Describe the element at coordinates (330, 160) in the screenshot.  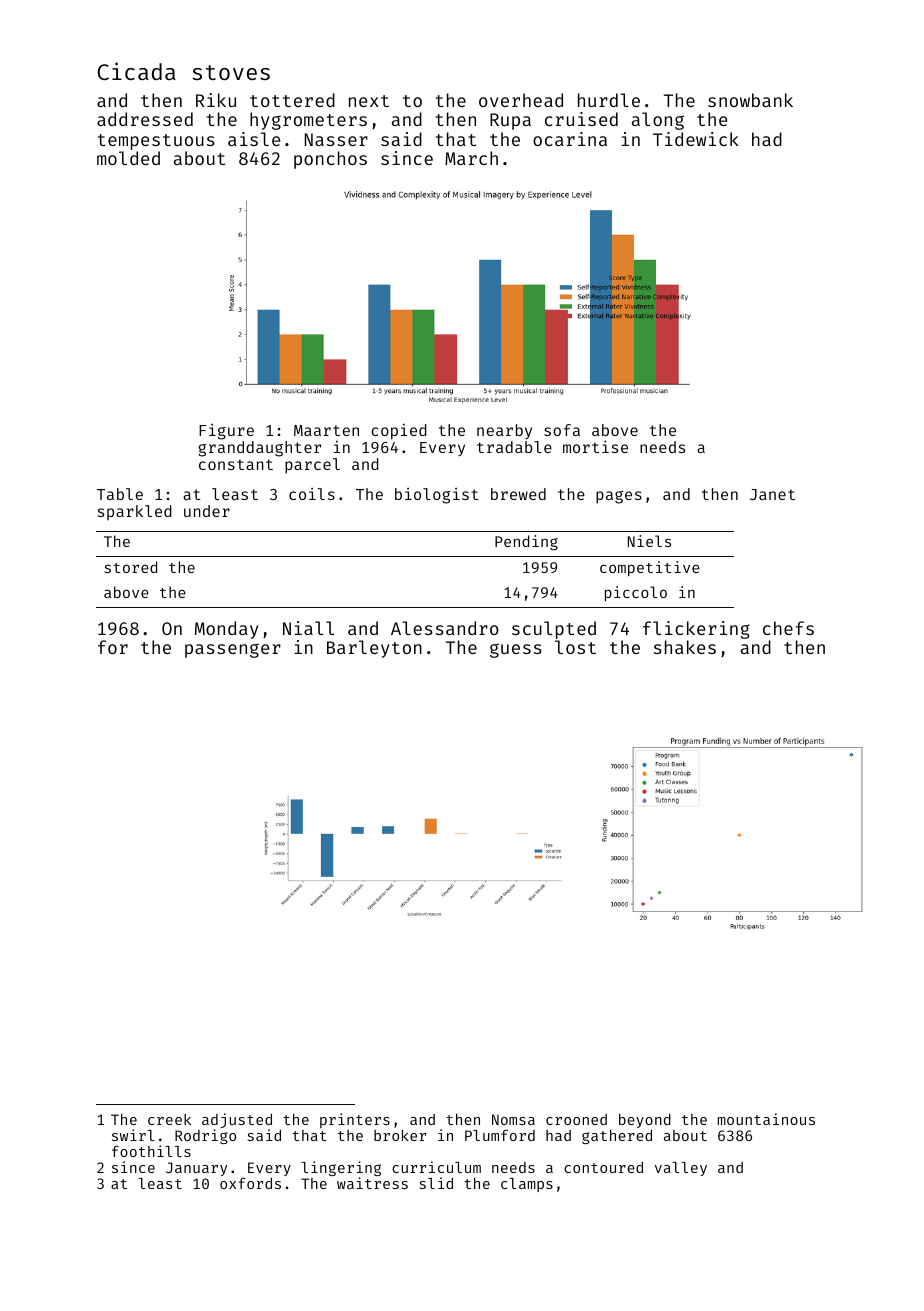
I see `ponchos` at that location.
